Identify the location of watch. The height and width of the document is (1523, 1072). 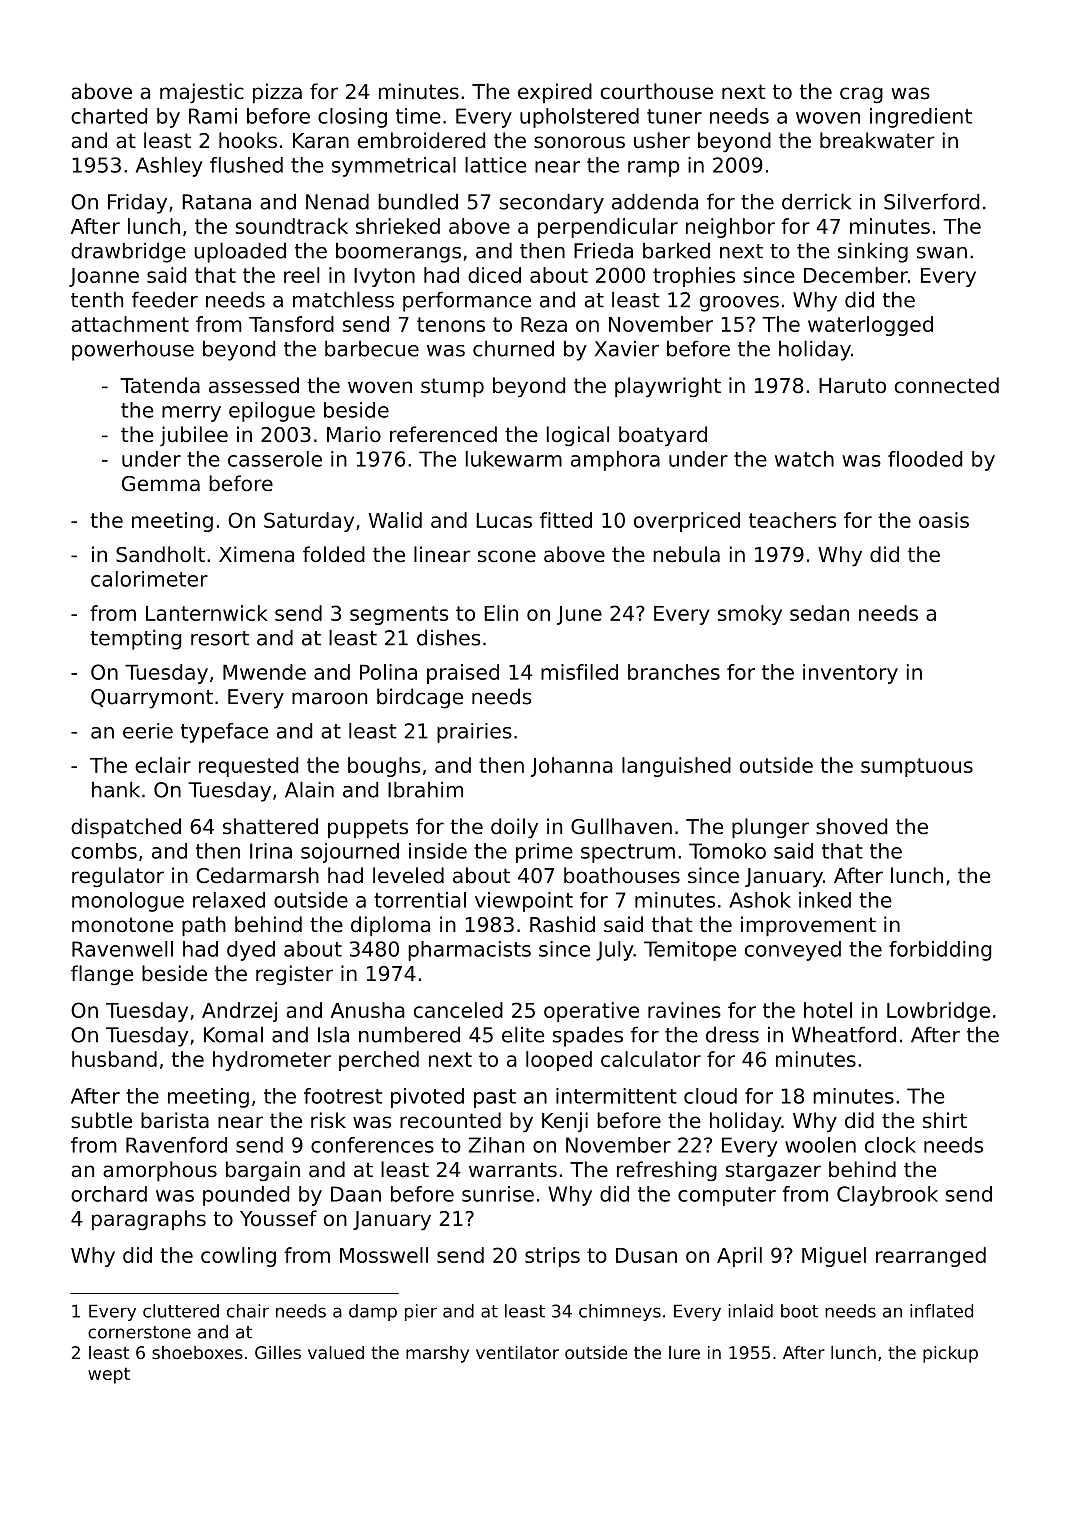
(804, 459).
